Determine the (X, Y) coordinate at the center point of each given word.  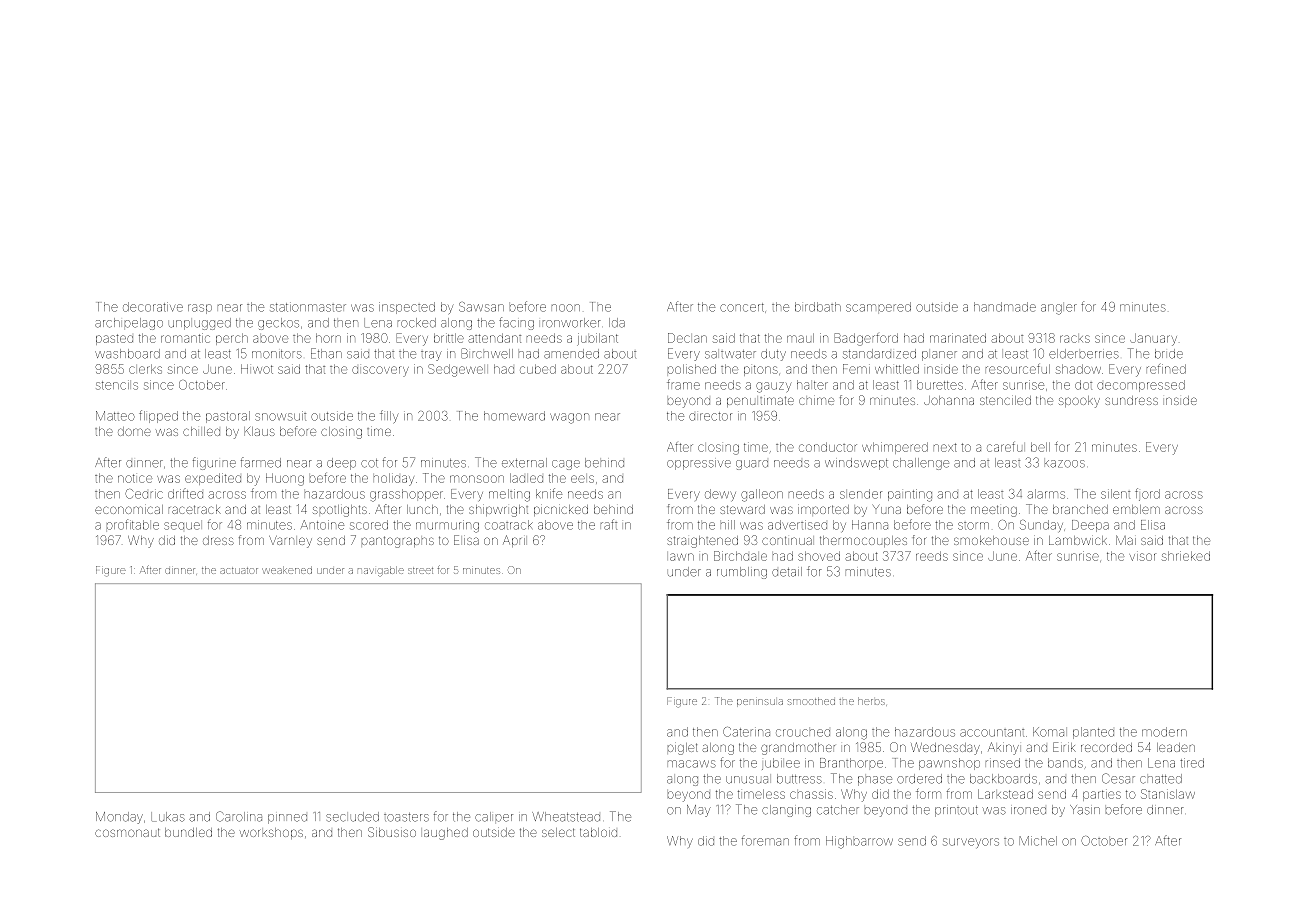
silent (1115, 494)
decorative (153, 307)
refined (1166, 369)
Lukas (168, 817)
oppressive (699, 465)
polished (692, 369)
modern (1164, 732)
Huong (285, 479)
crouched (803, 733)
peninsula (760, 703)
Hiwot (257, 369)
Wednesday (945, 748)
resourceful (1018, 369)
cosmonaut (127, 832)
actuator (239, 571)
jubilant (597, 339)
